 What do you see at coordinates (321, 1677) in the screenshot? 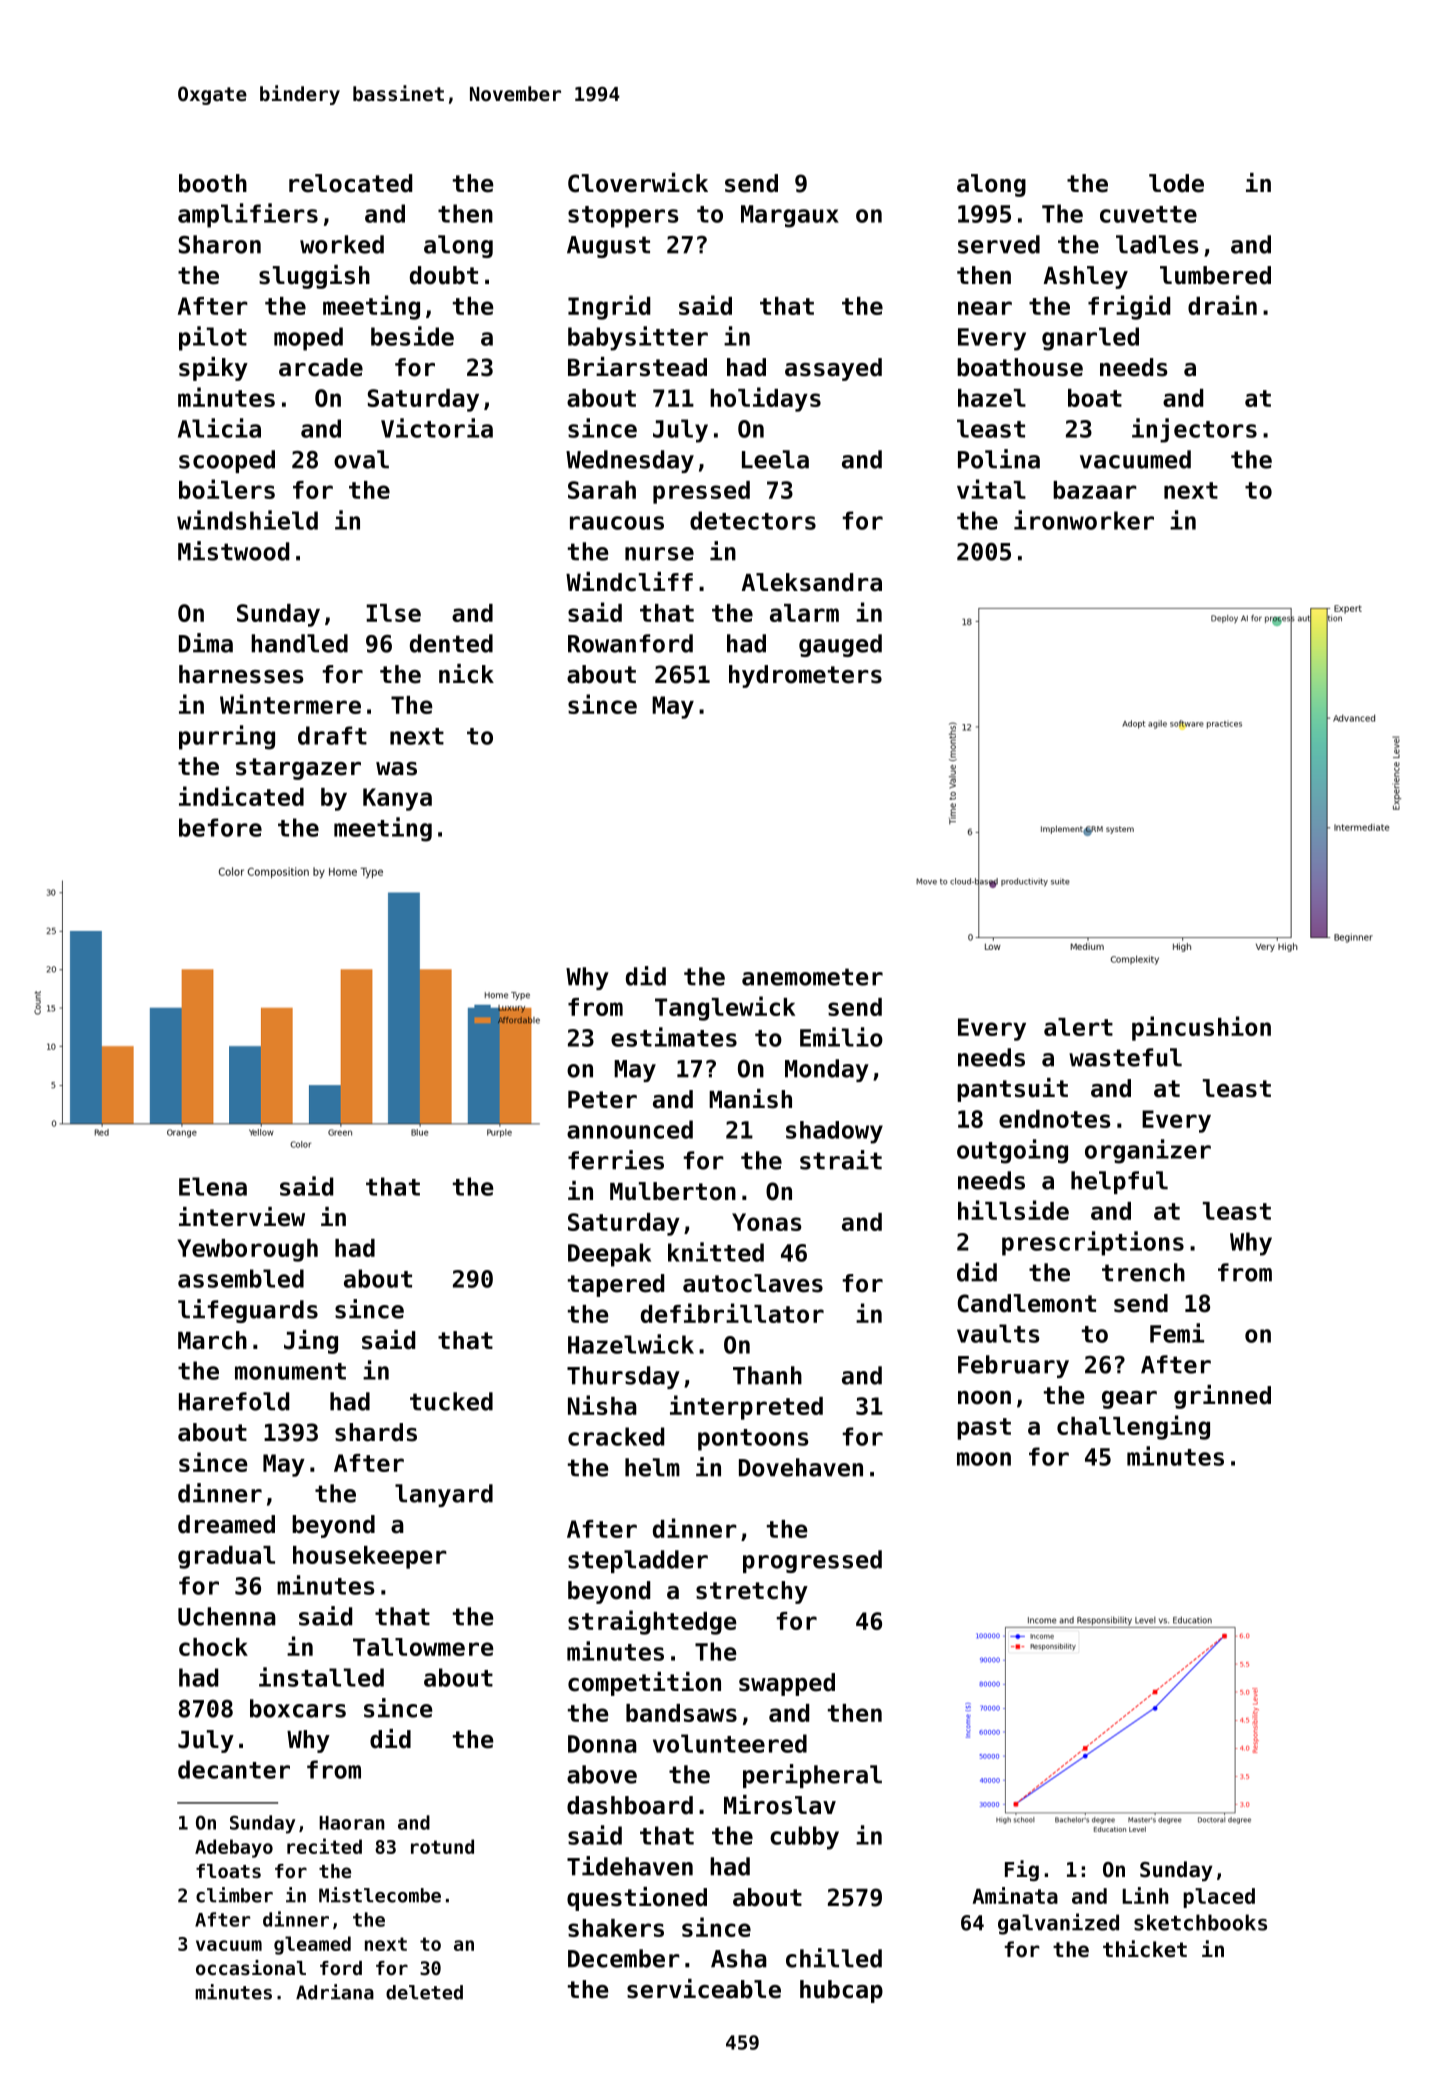
I see `installed` at bounding box center [321, 1677].
